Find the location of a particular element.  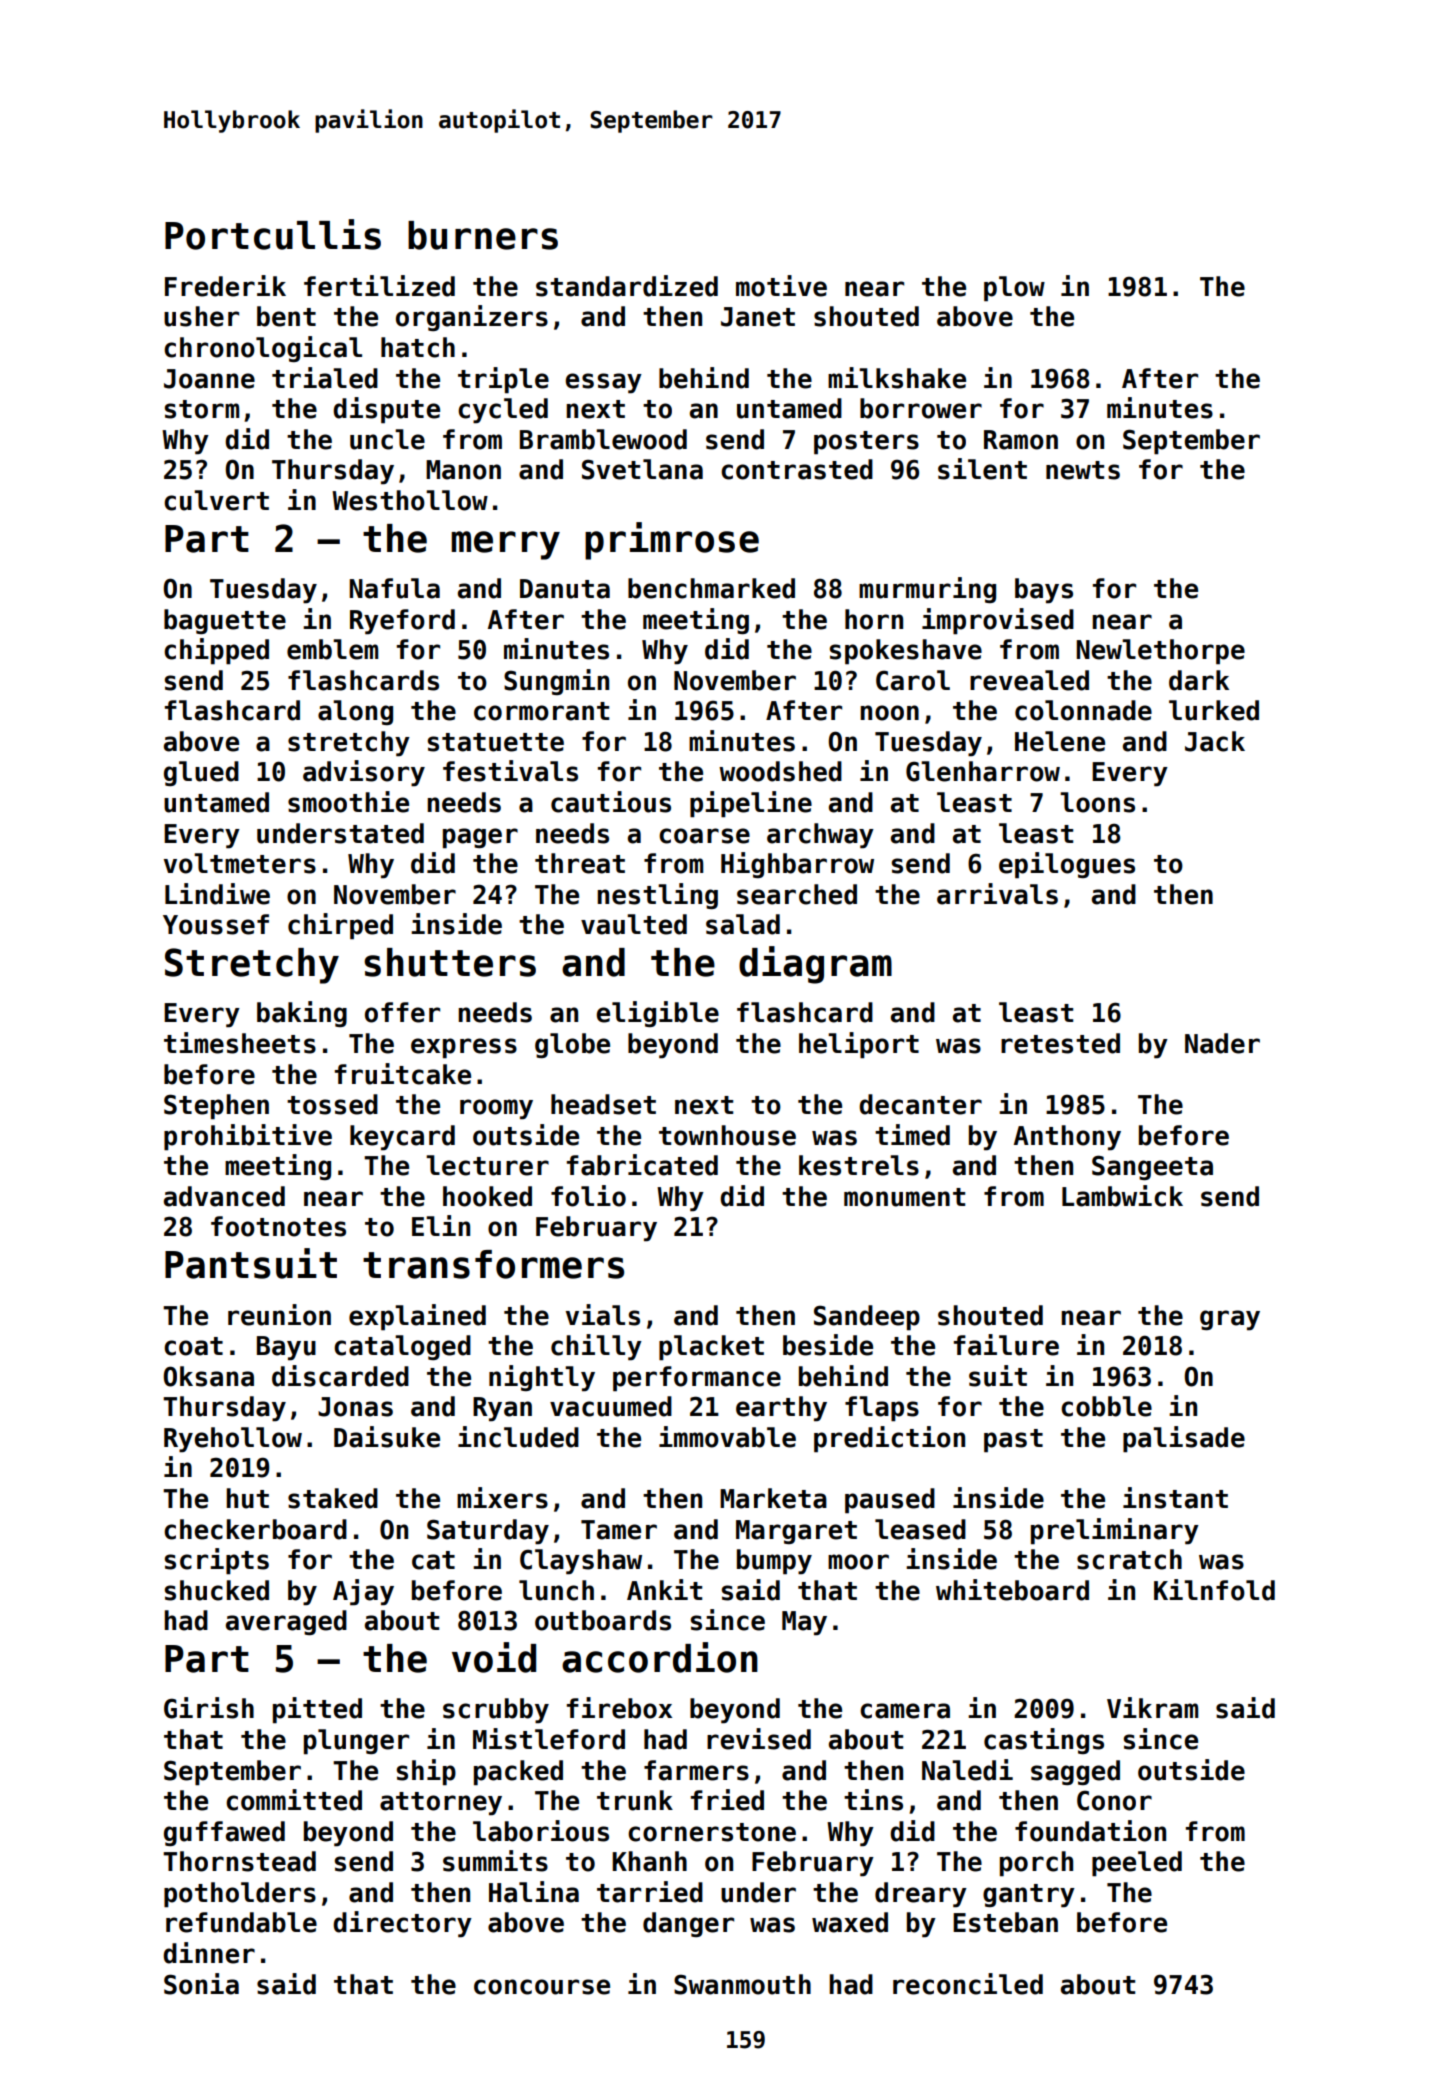

lurked is located at coordinates (1214, 710).
